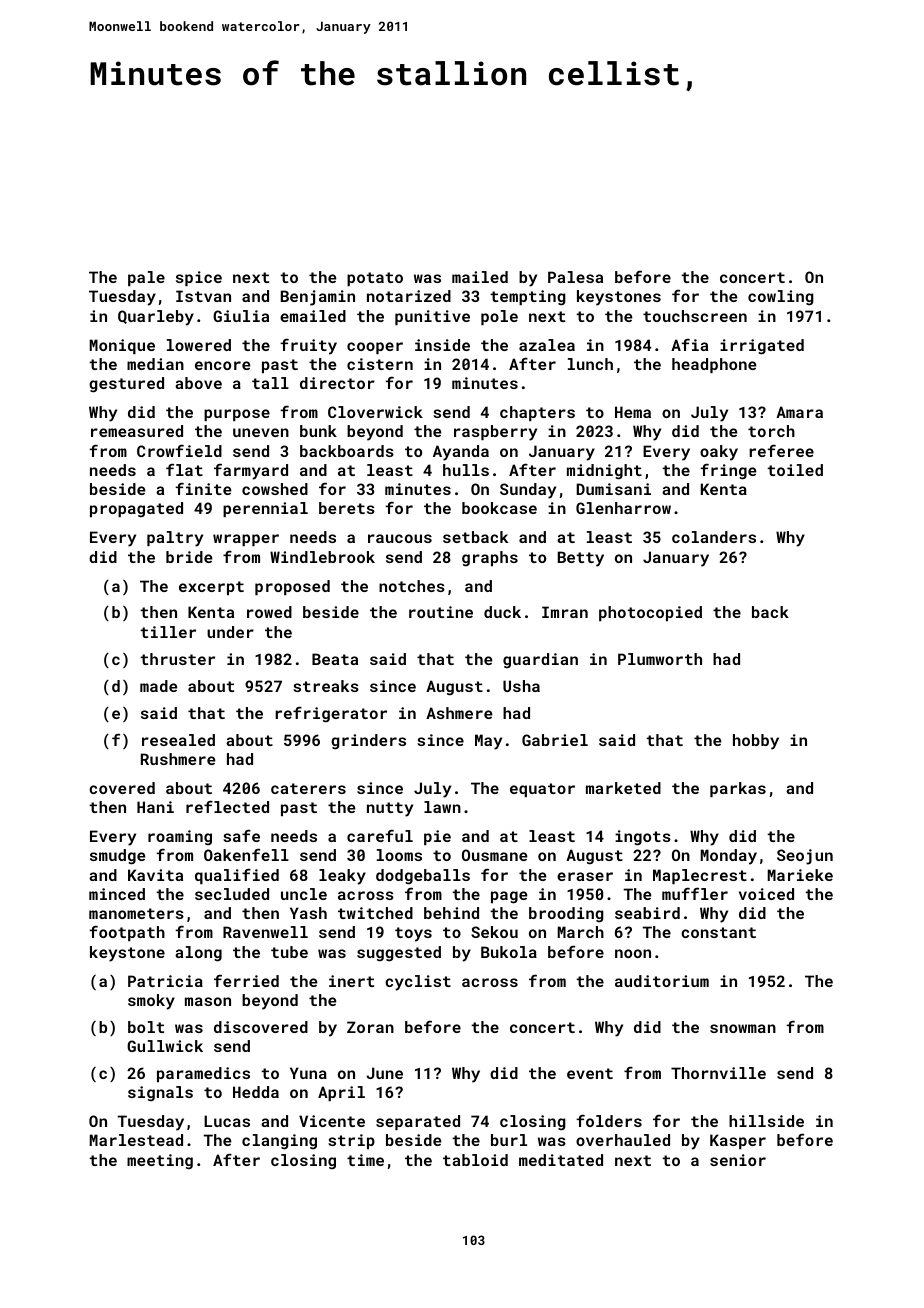 This document has width=924, height=1308. I want to click on notches, so click(412, 586).
